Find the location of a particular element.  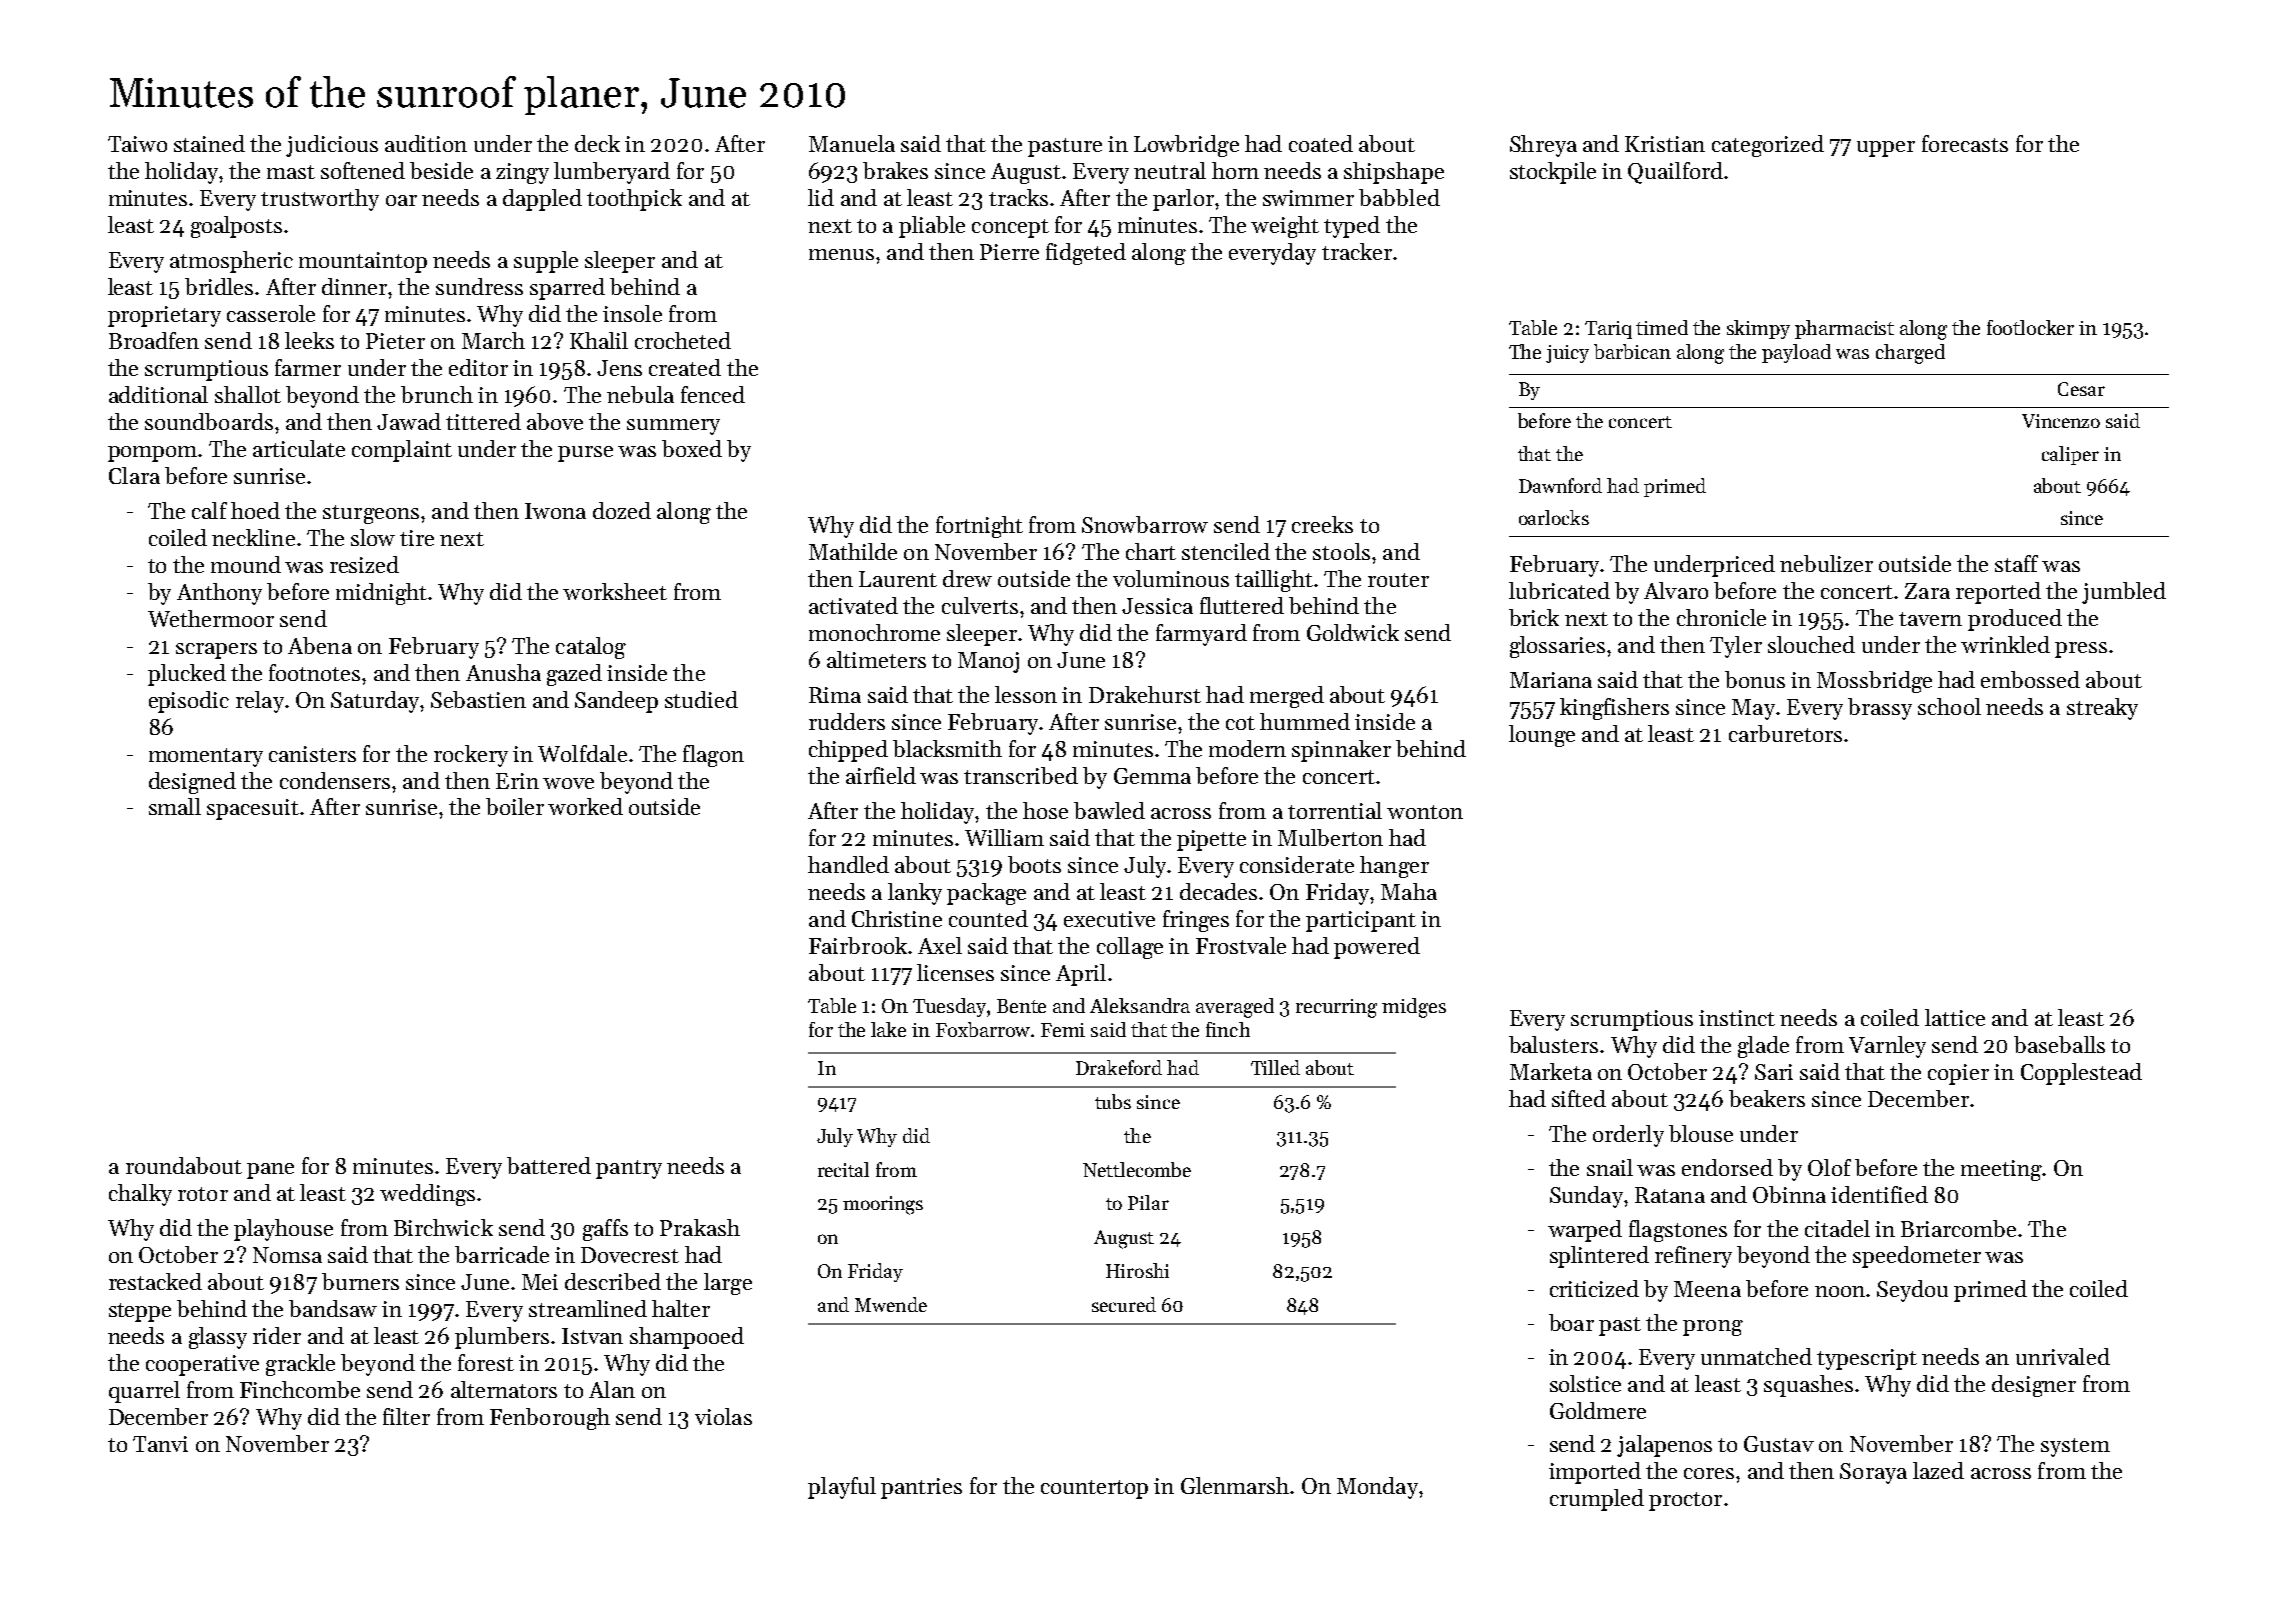

cot is located at coordinates (1240, 723).
